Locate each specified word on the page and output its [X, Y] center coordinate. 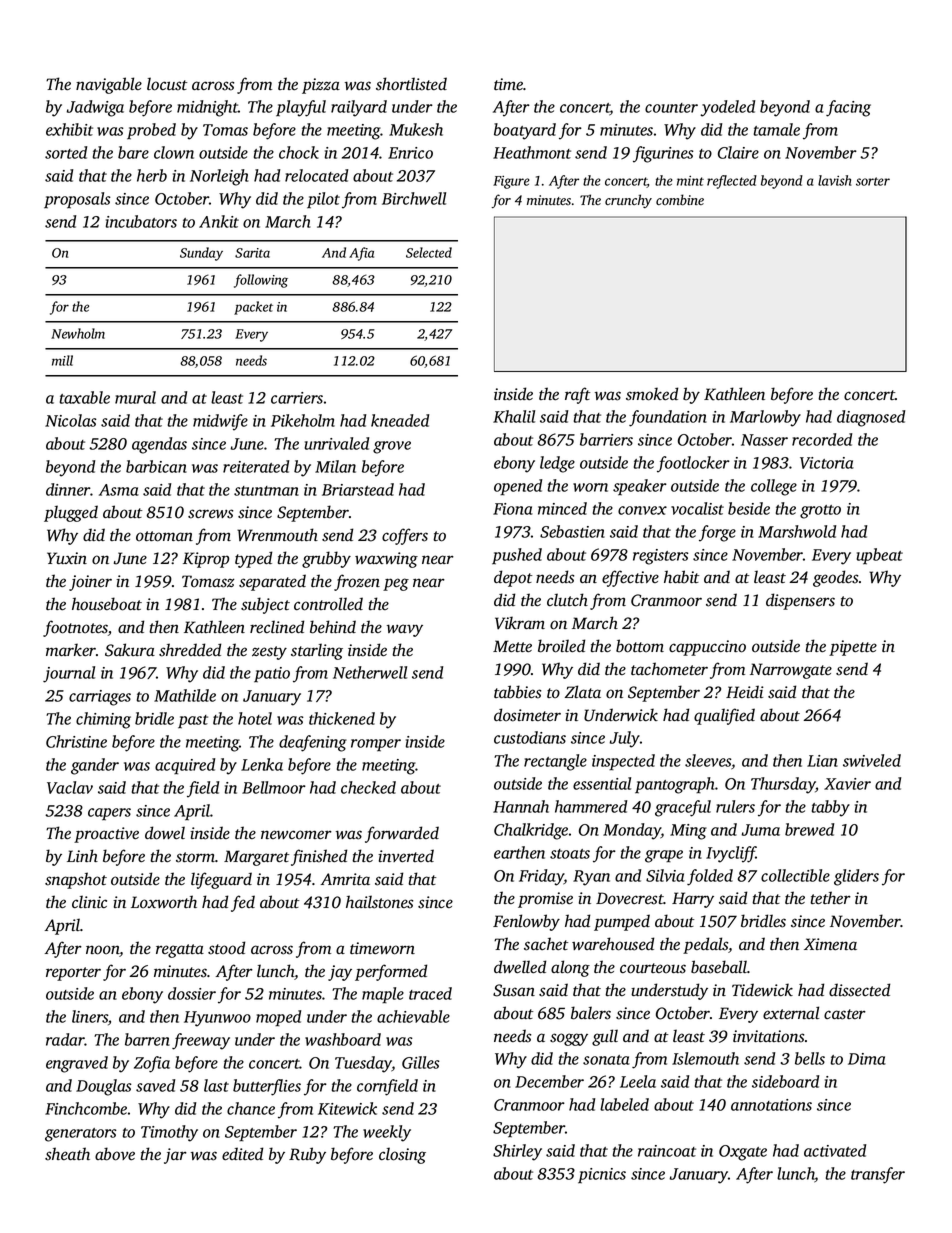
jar [175, 1156]
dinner [68, 489]
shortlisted [411, 84]
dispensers [800, 601]
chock [299, 152]
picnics [602, 1176]
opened [518, 487]
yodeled [727, 108]
